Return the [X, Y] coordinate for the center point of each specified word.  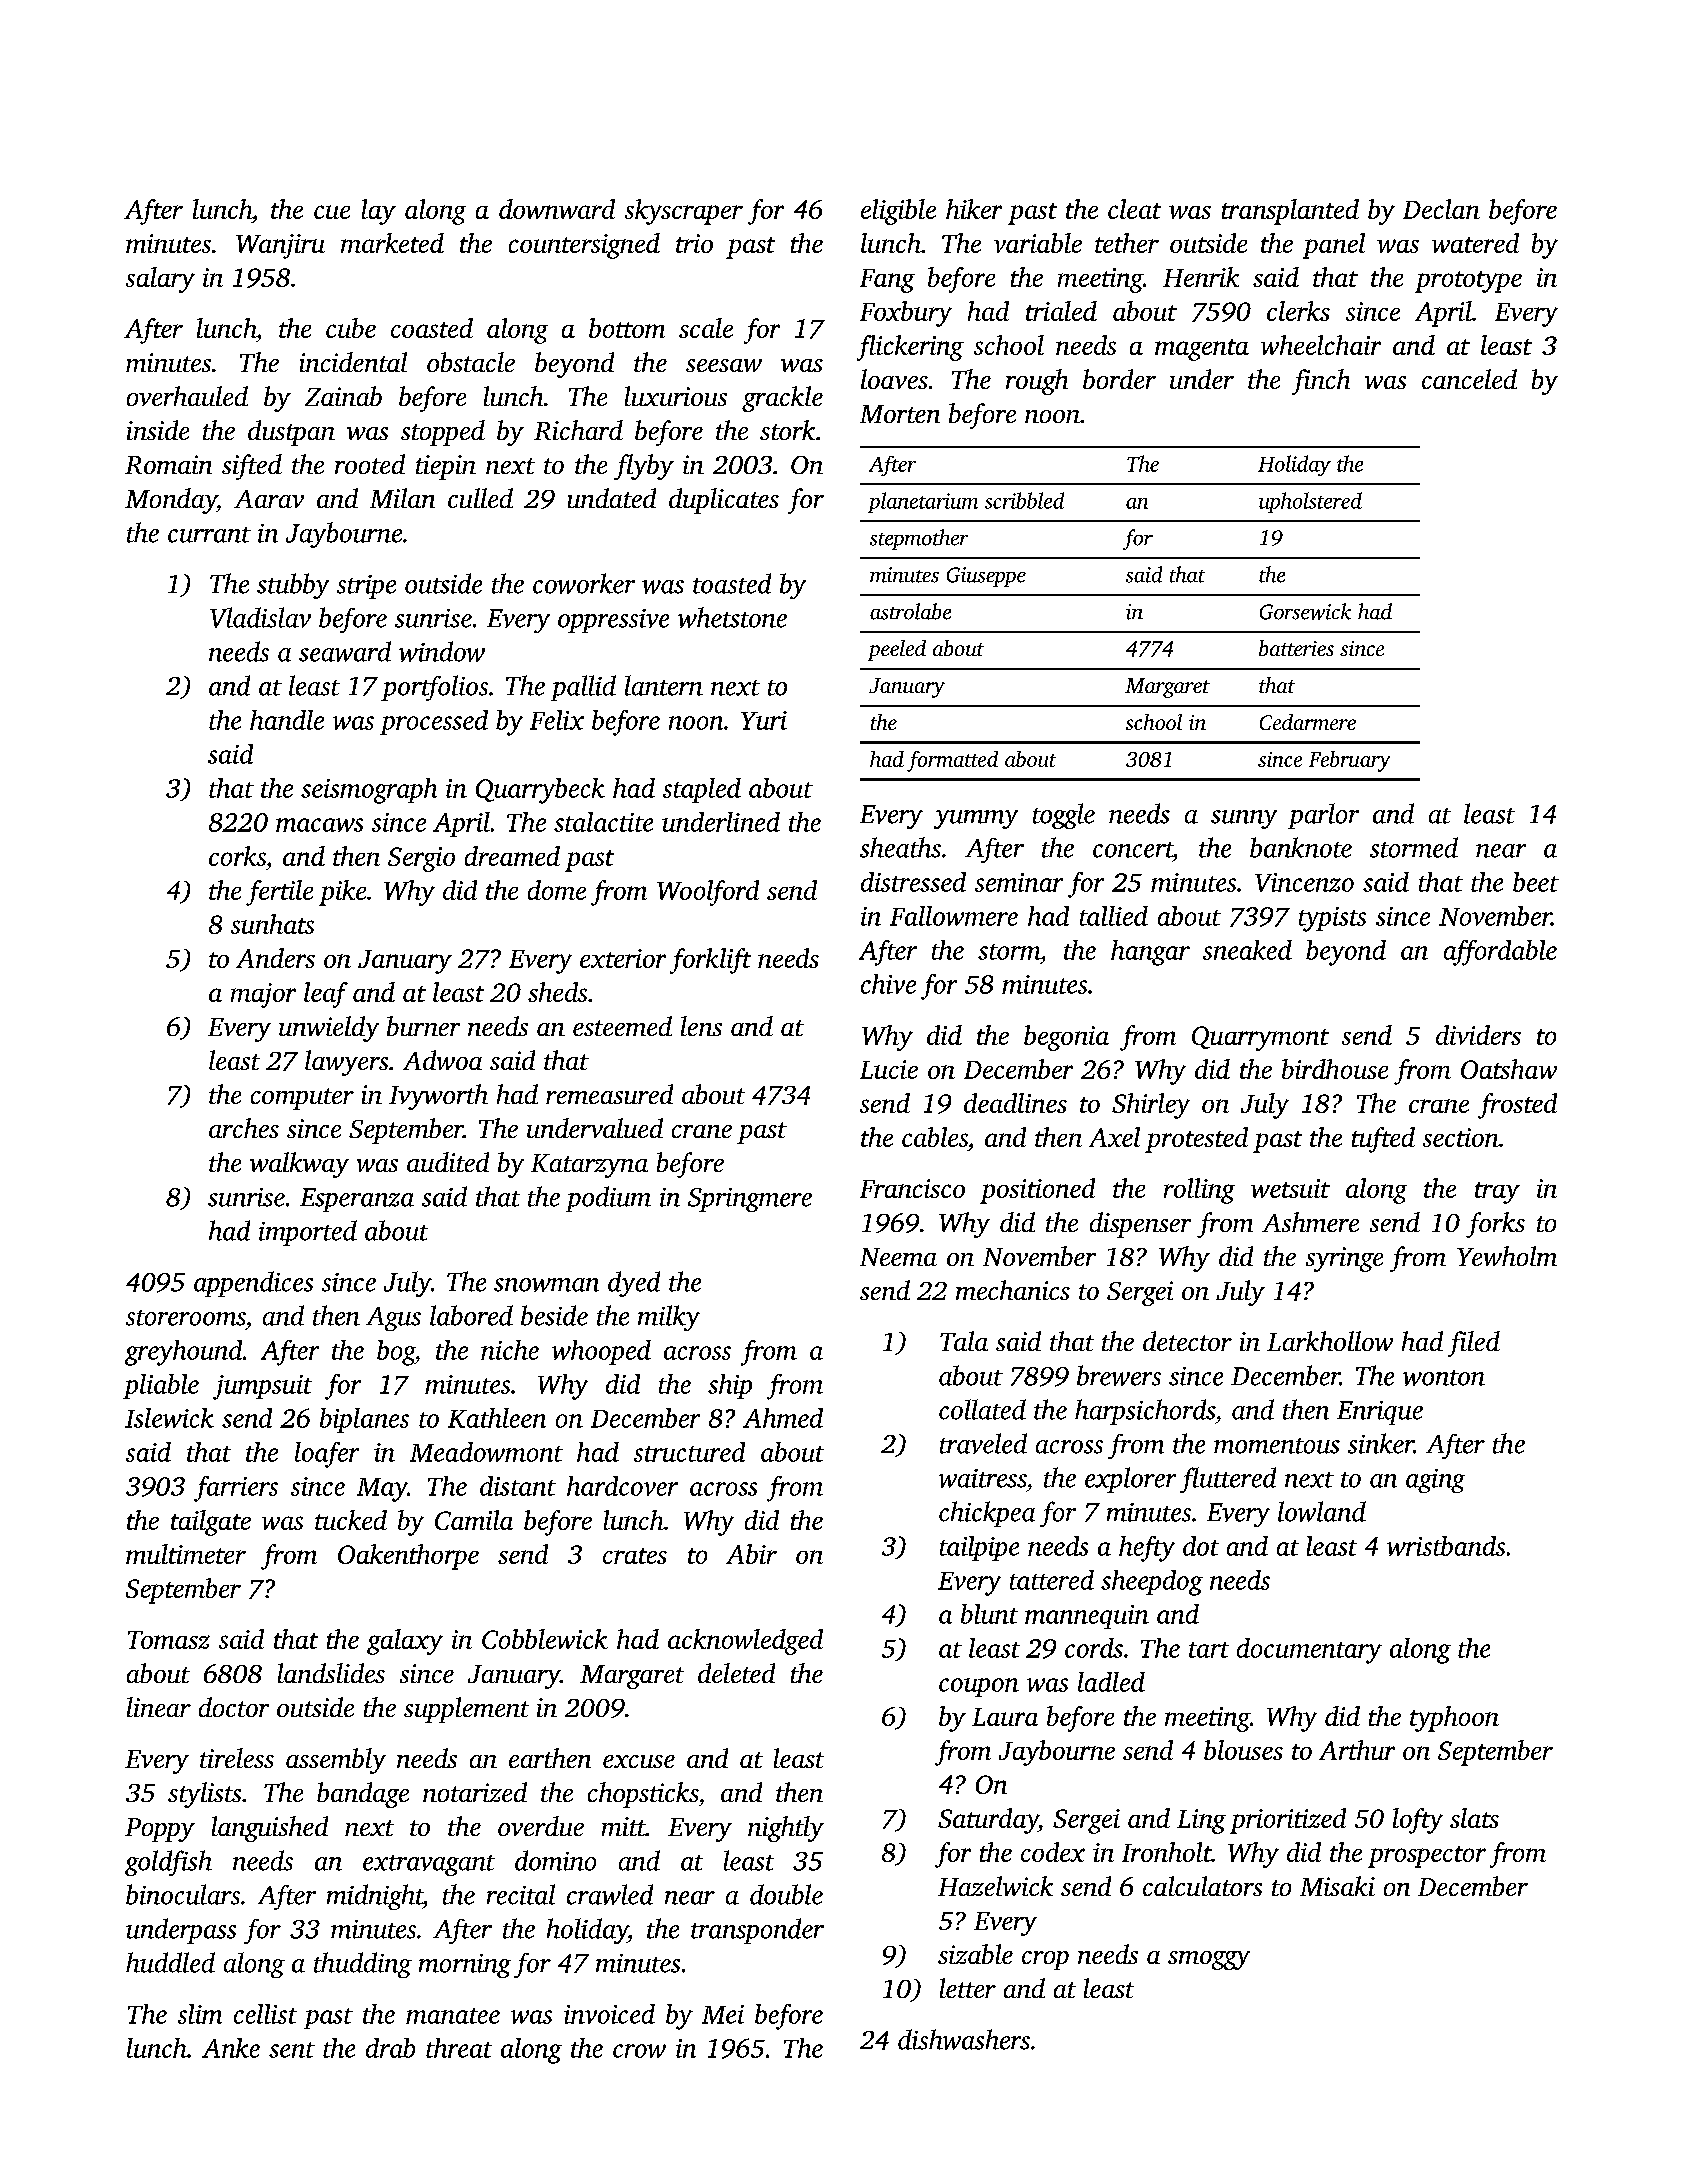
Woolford [708, 893]
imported [308, 1233]
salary [160, 280]
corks [237, 856]
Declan [1441, 209]
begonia [1066, 1038]
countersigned [584, 246]
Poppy [160, 1830]
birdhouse [1335, 1069]
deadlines [1015, 1103]
